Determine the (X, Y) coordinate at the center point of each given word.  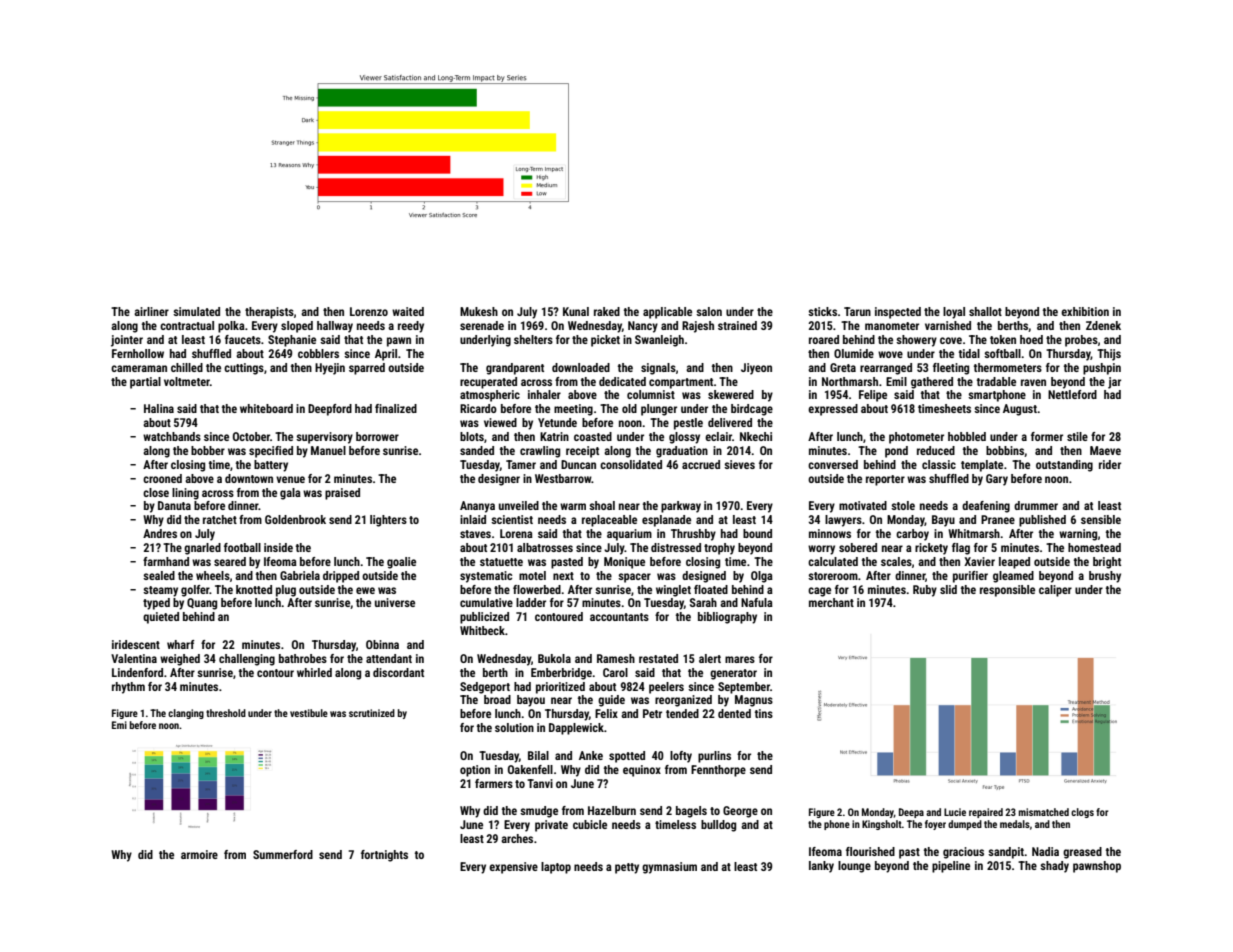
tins (764, 713)
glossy (684, 438)
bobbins (1005, 450)
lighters (388, 521)
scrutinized (372, 713)
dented (734, 713)
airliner (151, 311)
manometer (892, 326)
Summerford (283, 854)
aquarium (629, 535)
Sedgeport (485, 688)
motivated (863, 505)
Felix (606, 713)
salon (709, 311)
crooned (162, 478)
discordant (398, 672)
